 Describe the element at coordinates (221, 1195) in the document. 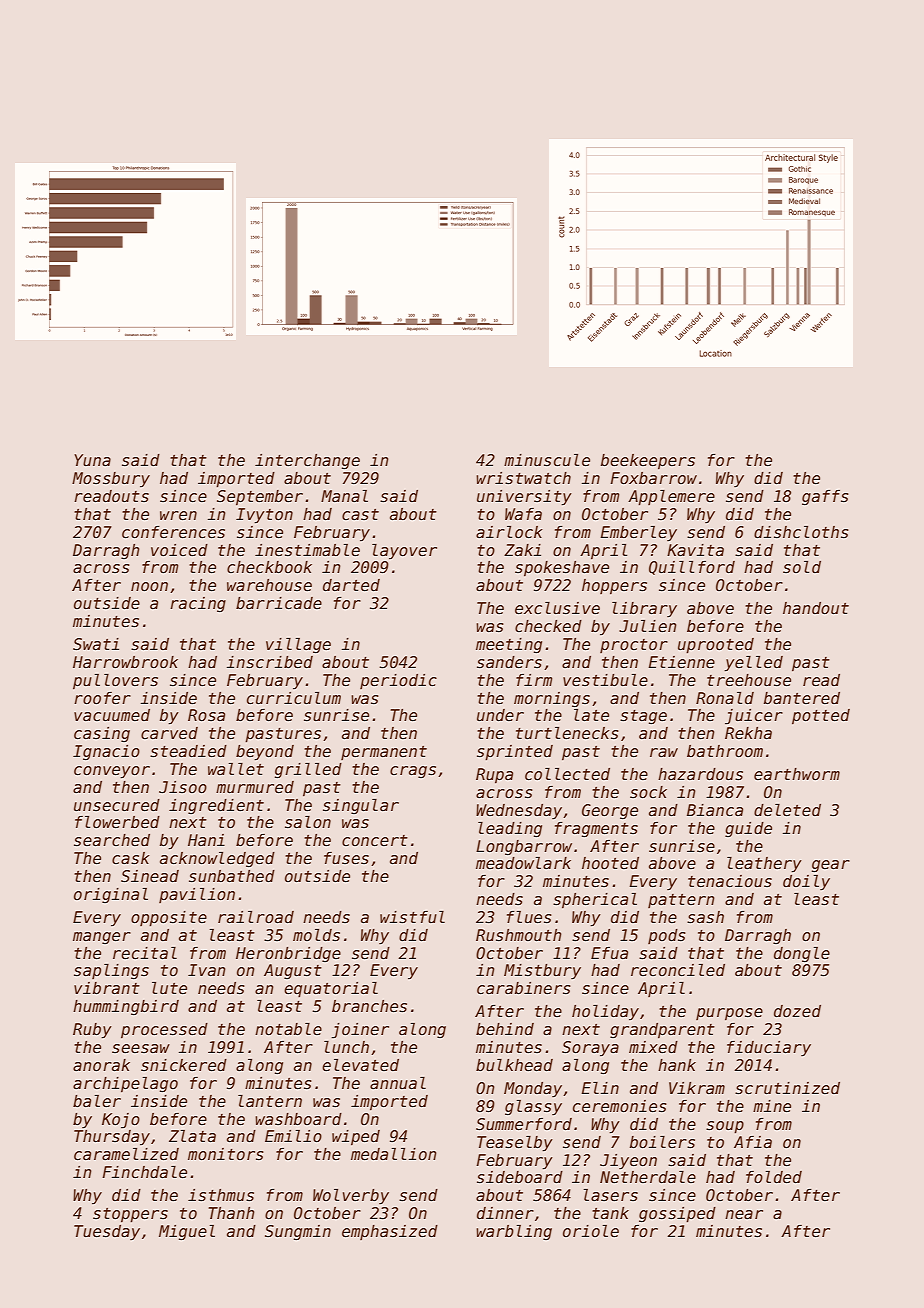

I see `isthmus` at that location.
